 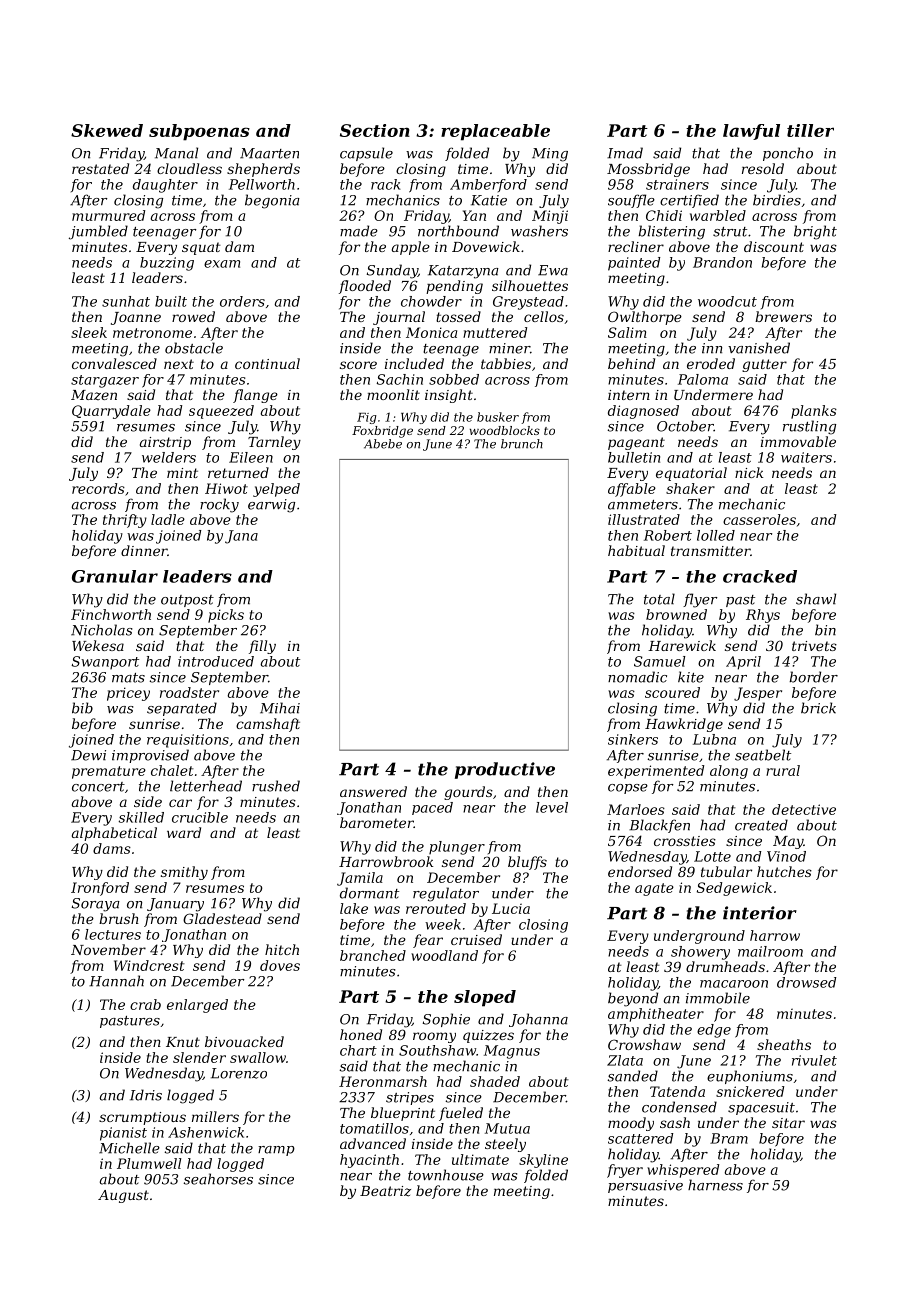 I want to click on sobbed, so click(x=454, y=379).
